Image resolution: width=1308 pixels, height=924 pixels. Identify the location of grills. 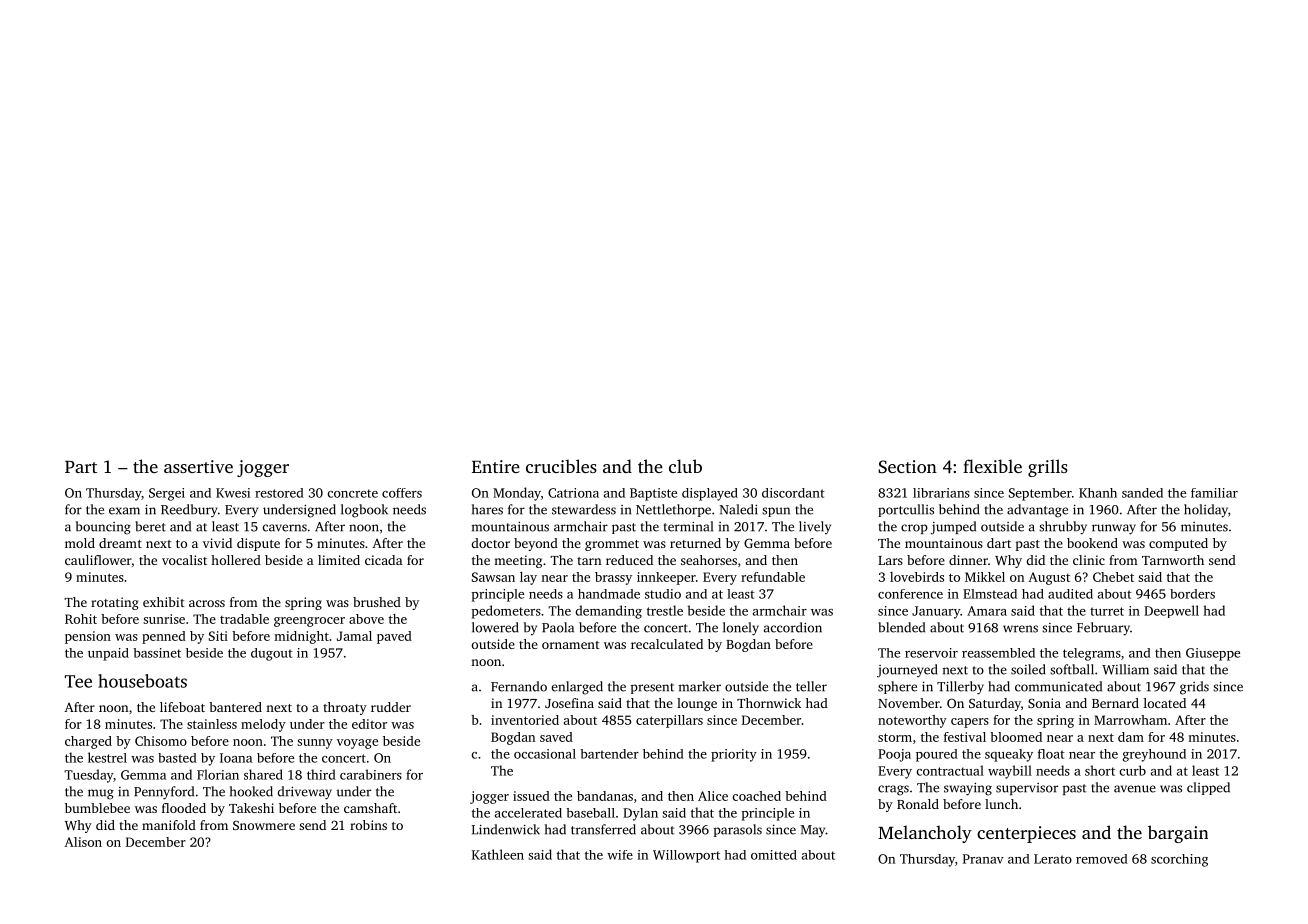
(1048, 468).
